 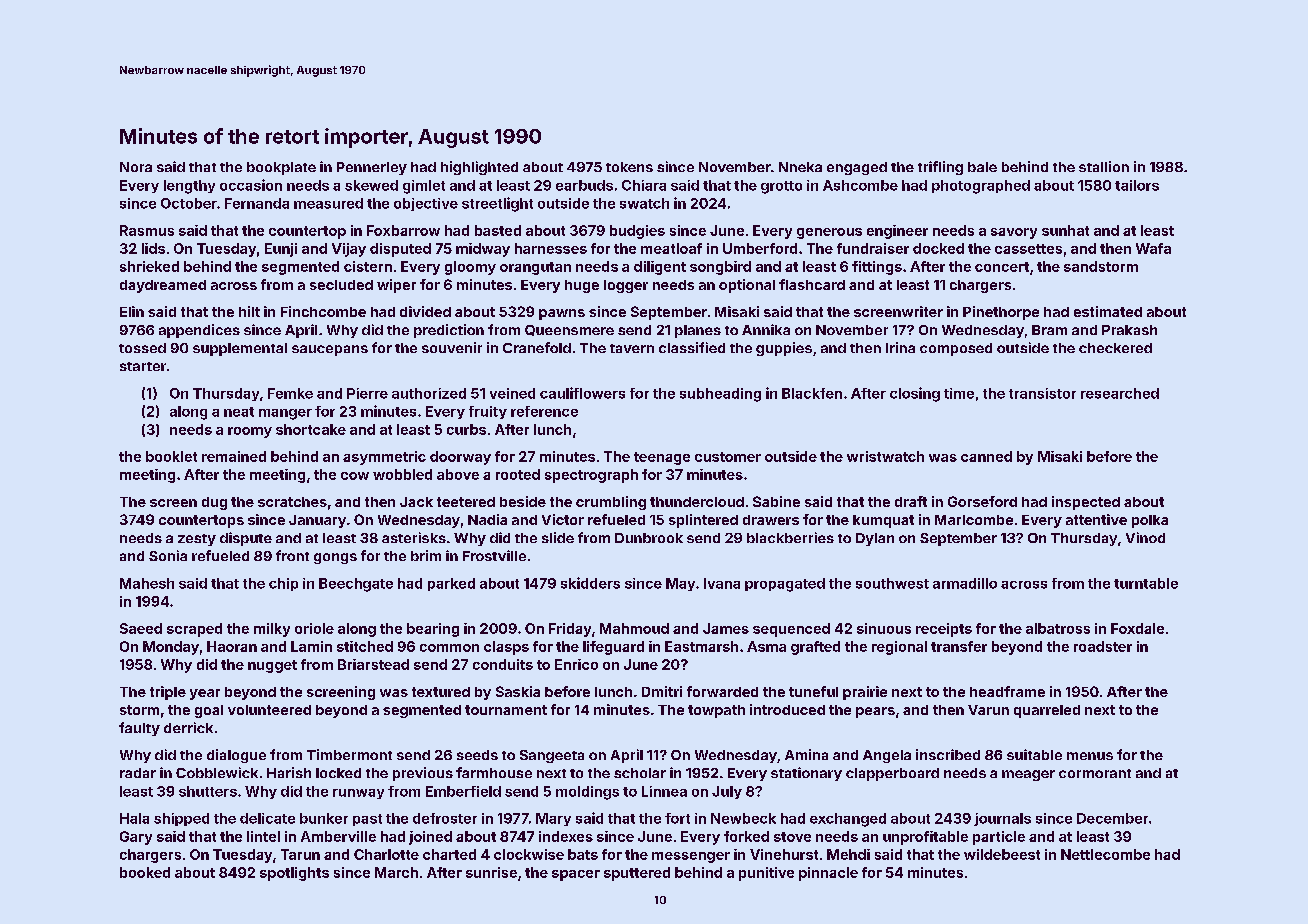 What do you see at coordinates (257, 203) in the page?
I see `Fernanda` at bounding box center [257, 203].
